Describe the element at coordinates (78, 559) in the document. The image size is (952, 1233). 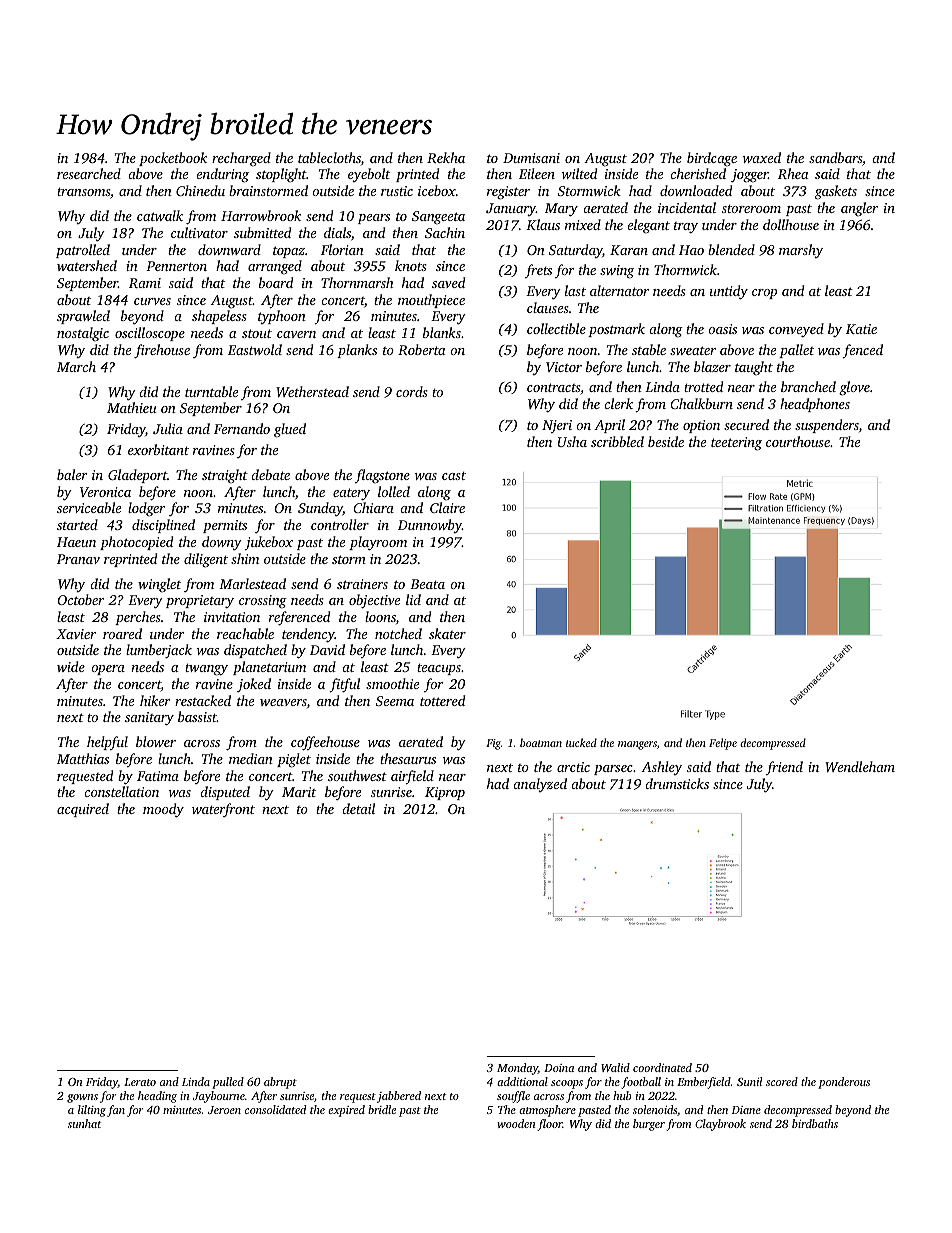
I see `Pranav` at that location.
